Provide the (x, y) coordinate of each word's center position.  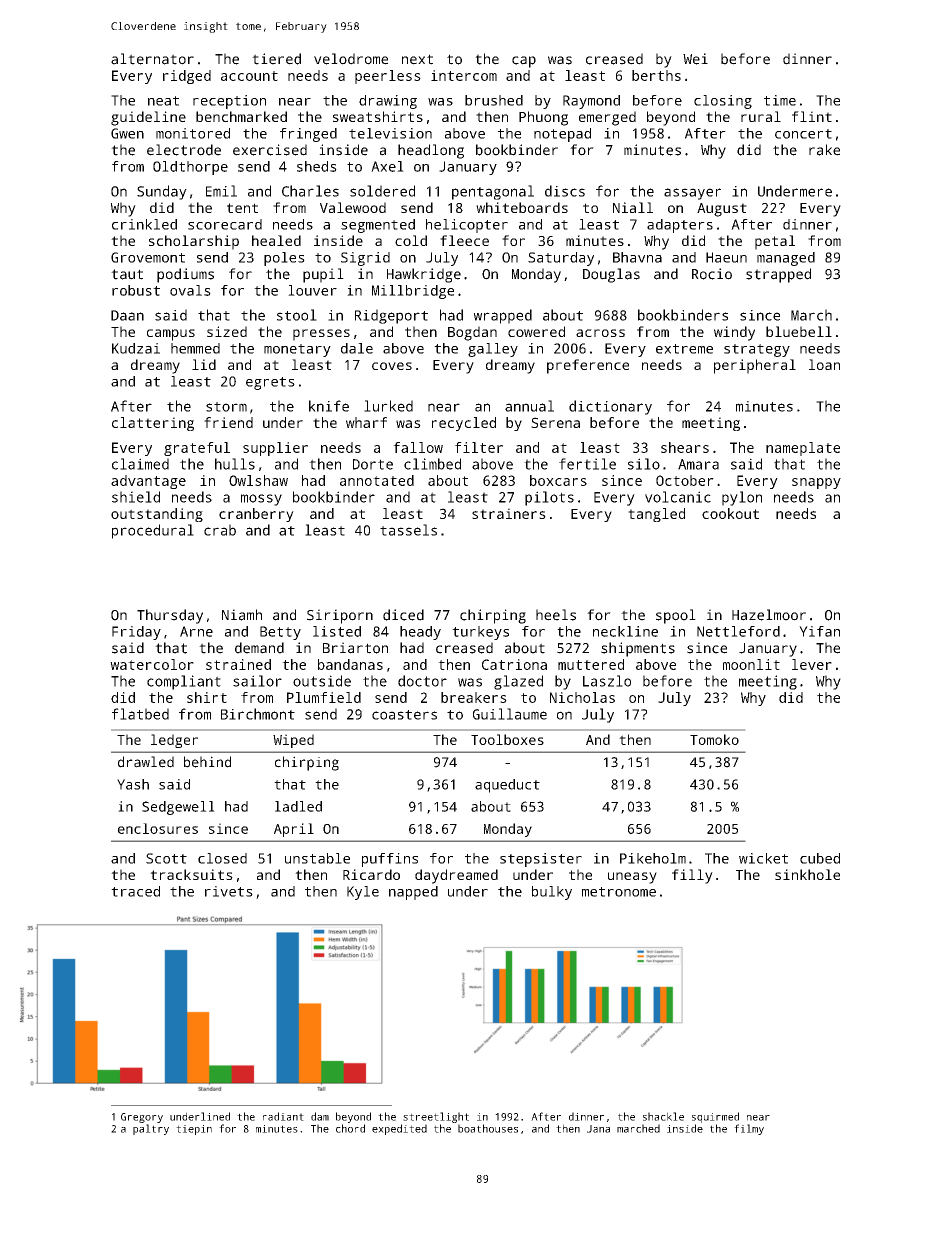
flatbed (140, 714)
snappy (816, 483)
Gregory (142, 1118)
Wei (695, 59)
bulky (552, 893)
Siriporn (340, 616)
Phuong (543, 118)
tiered (276, 59)
